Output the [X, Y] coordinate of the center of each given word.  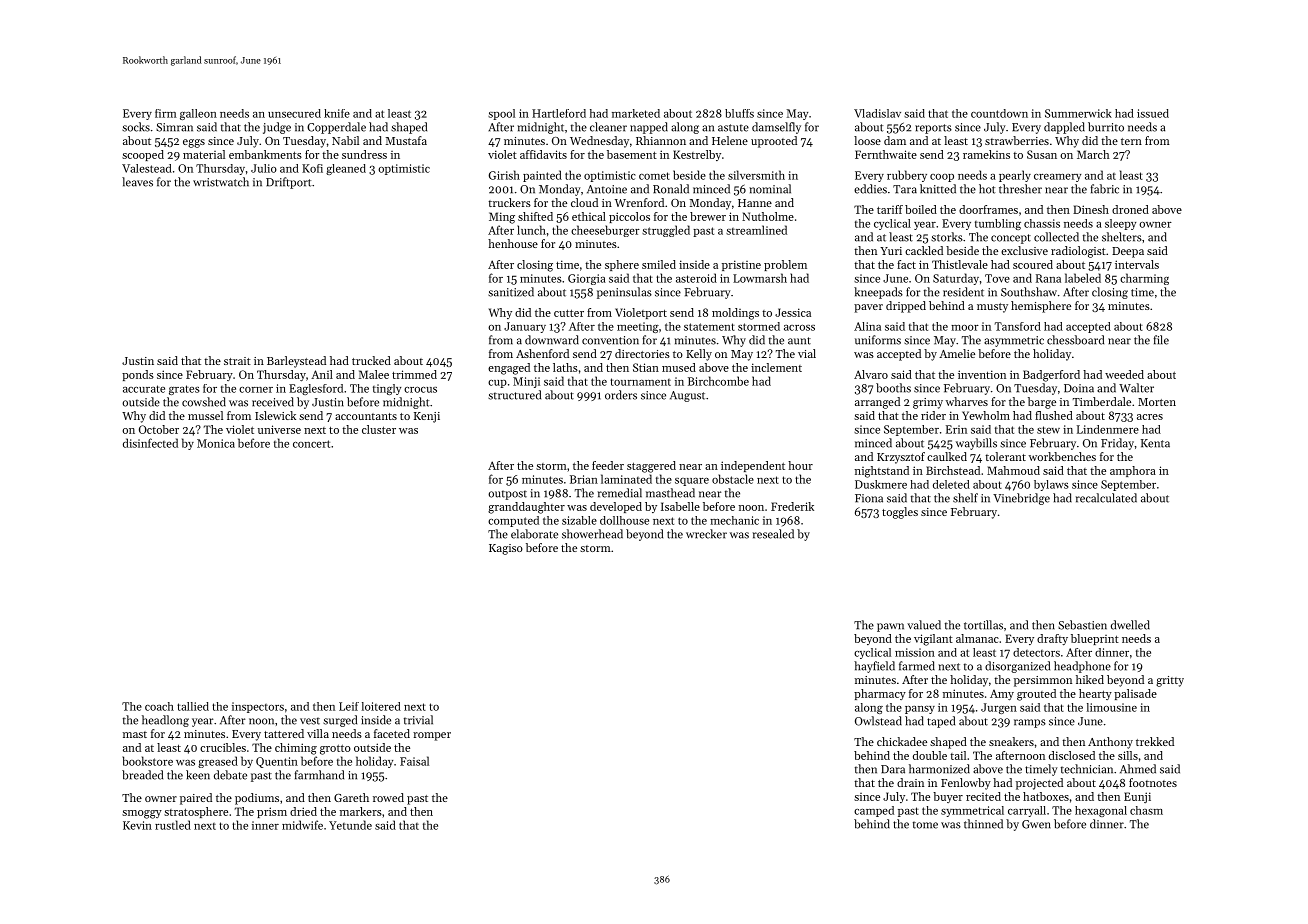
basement [632, 154]
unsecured [294, 113]
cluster [379, 429]
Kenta [1155, 443]
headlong [165, 721]
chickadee [902, 741]
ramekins [986, 154]
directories [642, 353]
